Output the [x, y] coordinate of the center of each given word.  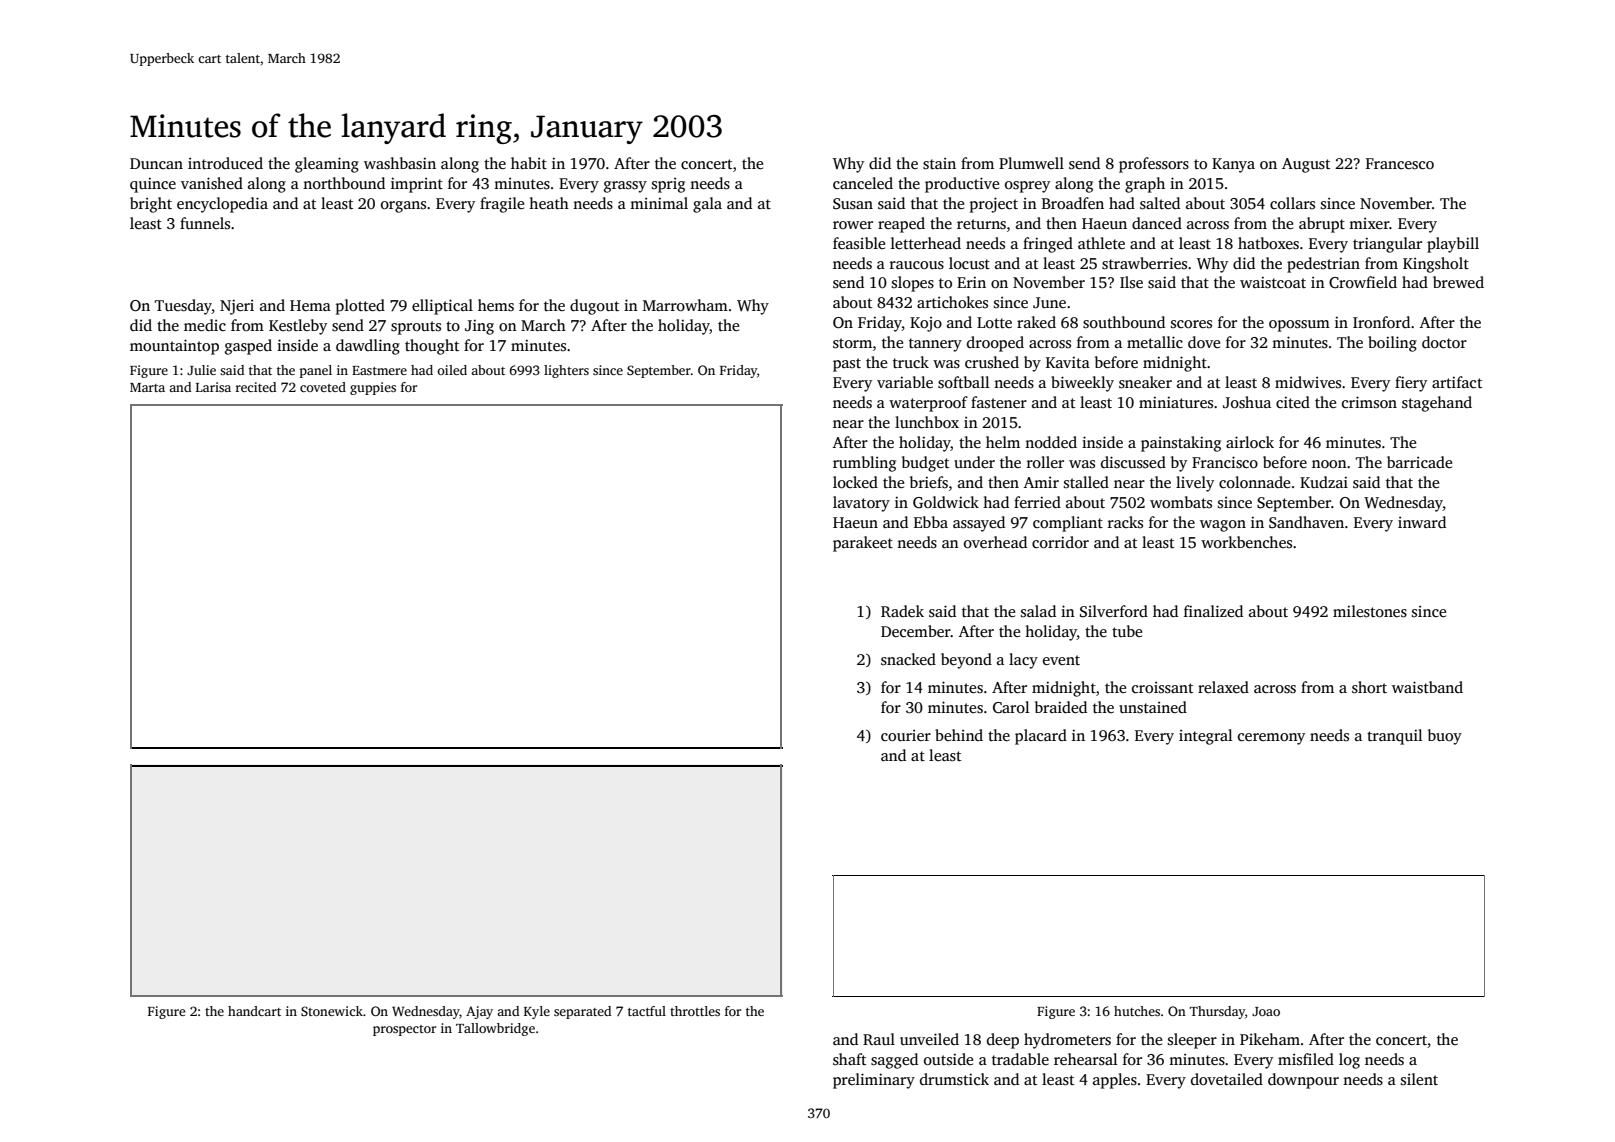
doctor [1444, 342]
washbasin [400, 163]
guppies [373, 388]
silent [1419, 1079]
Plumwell [1031, 163]
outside [948, 1059]
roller [1045, 462]
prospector [404, 1030]
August [1306, 165]
